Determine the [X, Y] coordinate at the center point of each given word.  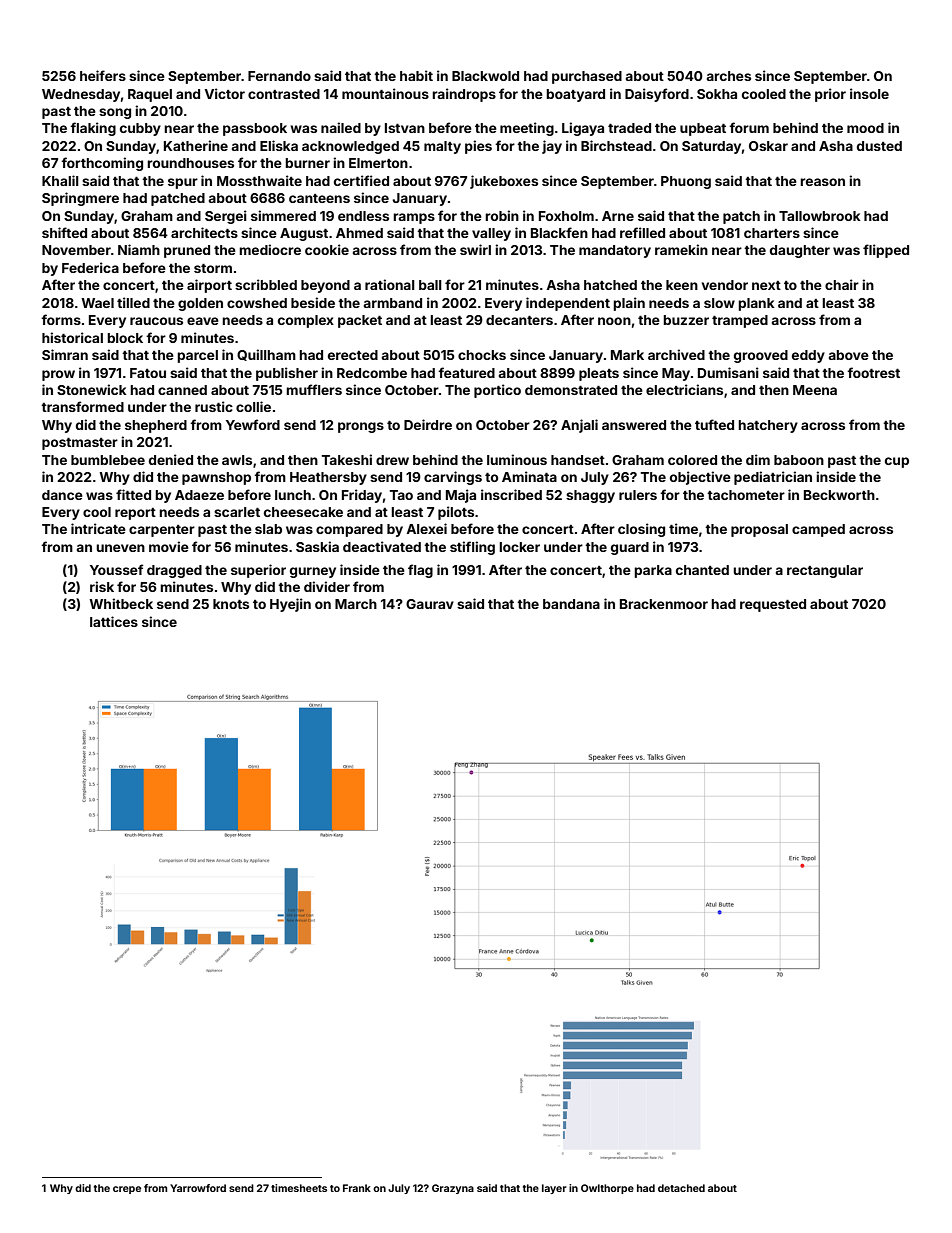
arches [728, 76]
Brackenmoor [664, 604]
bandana [571, 604]
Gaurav [430, 604]
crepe [127, 1190]
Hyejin [290, 605]
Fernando [279, 76]
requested [773, 605]
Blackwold [485, 76]
